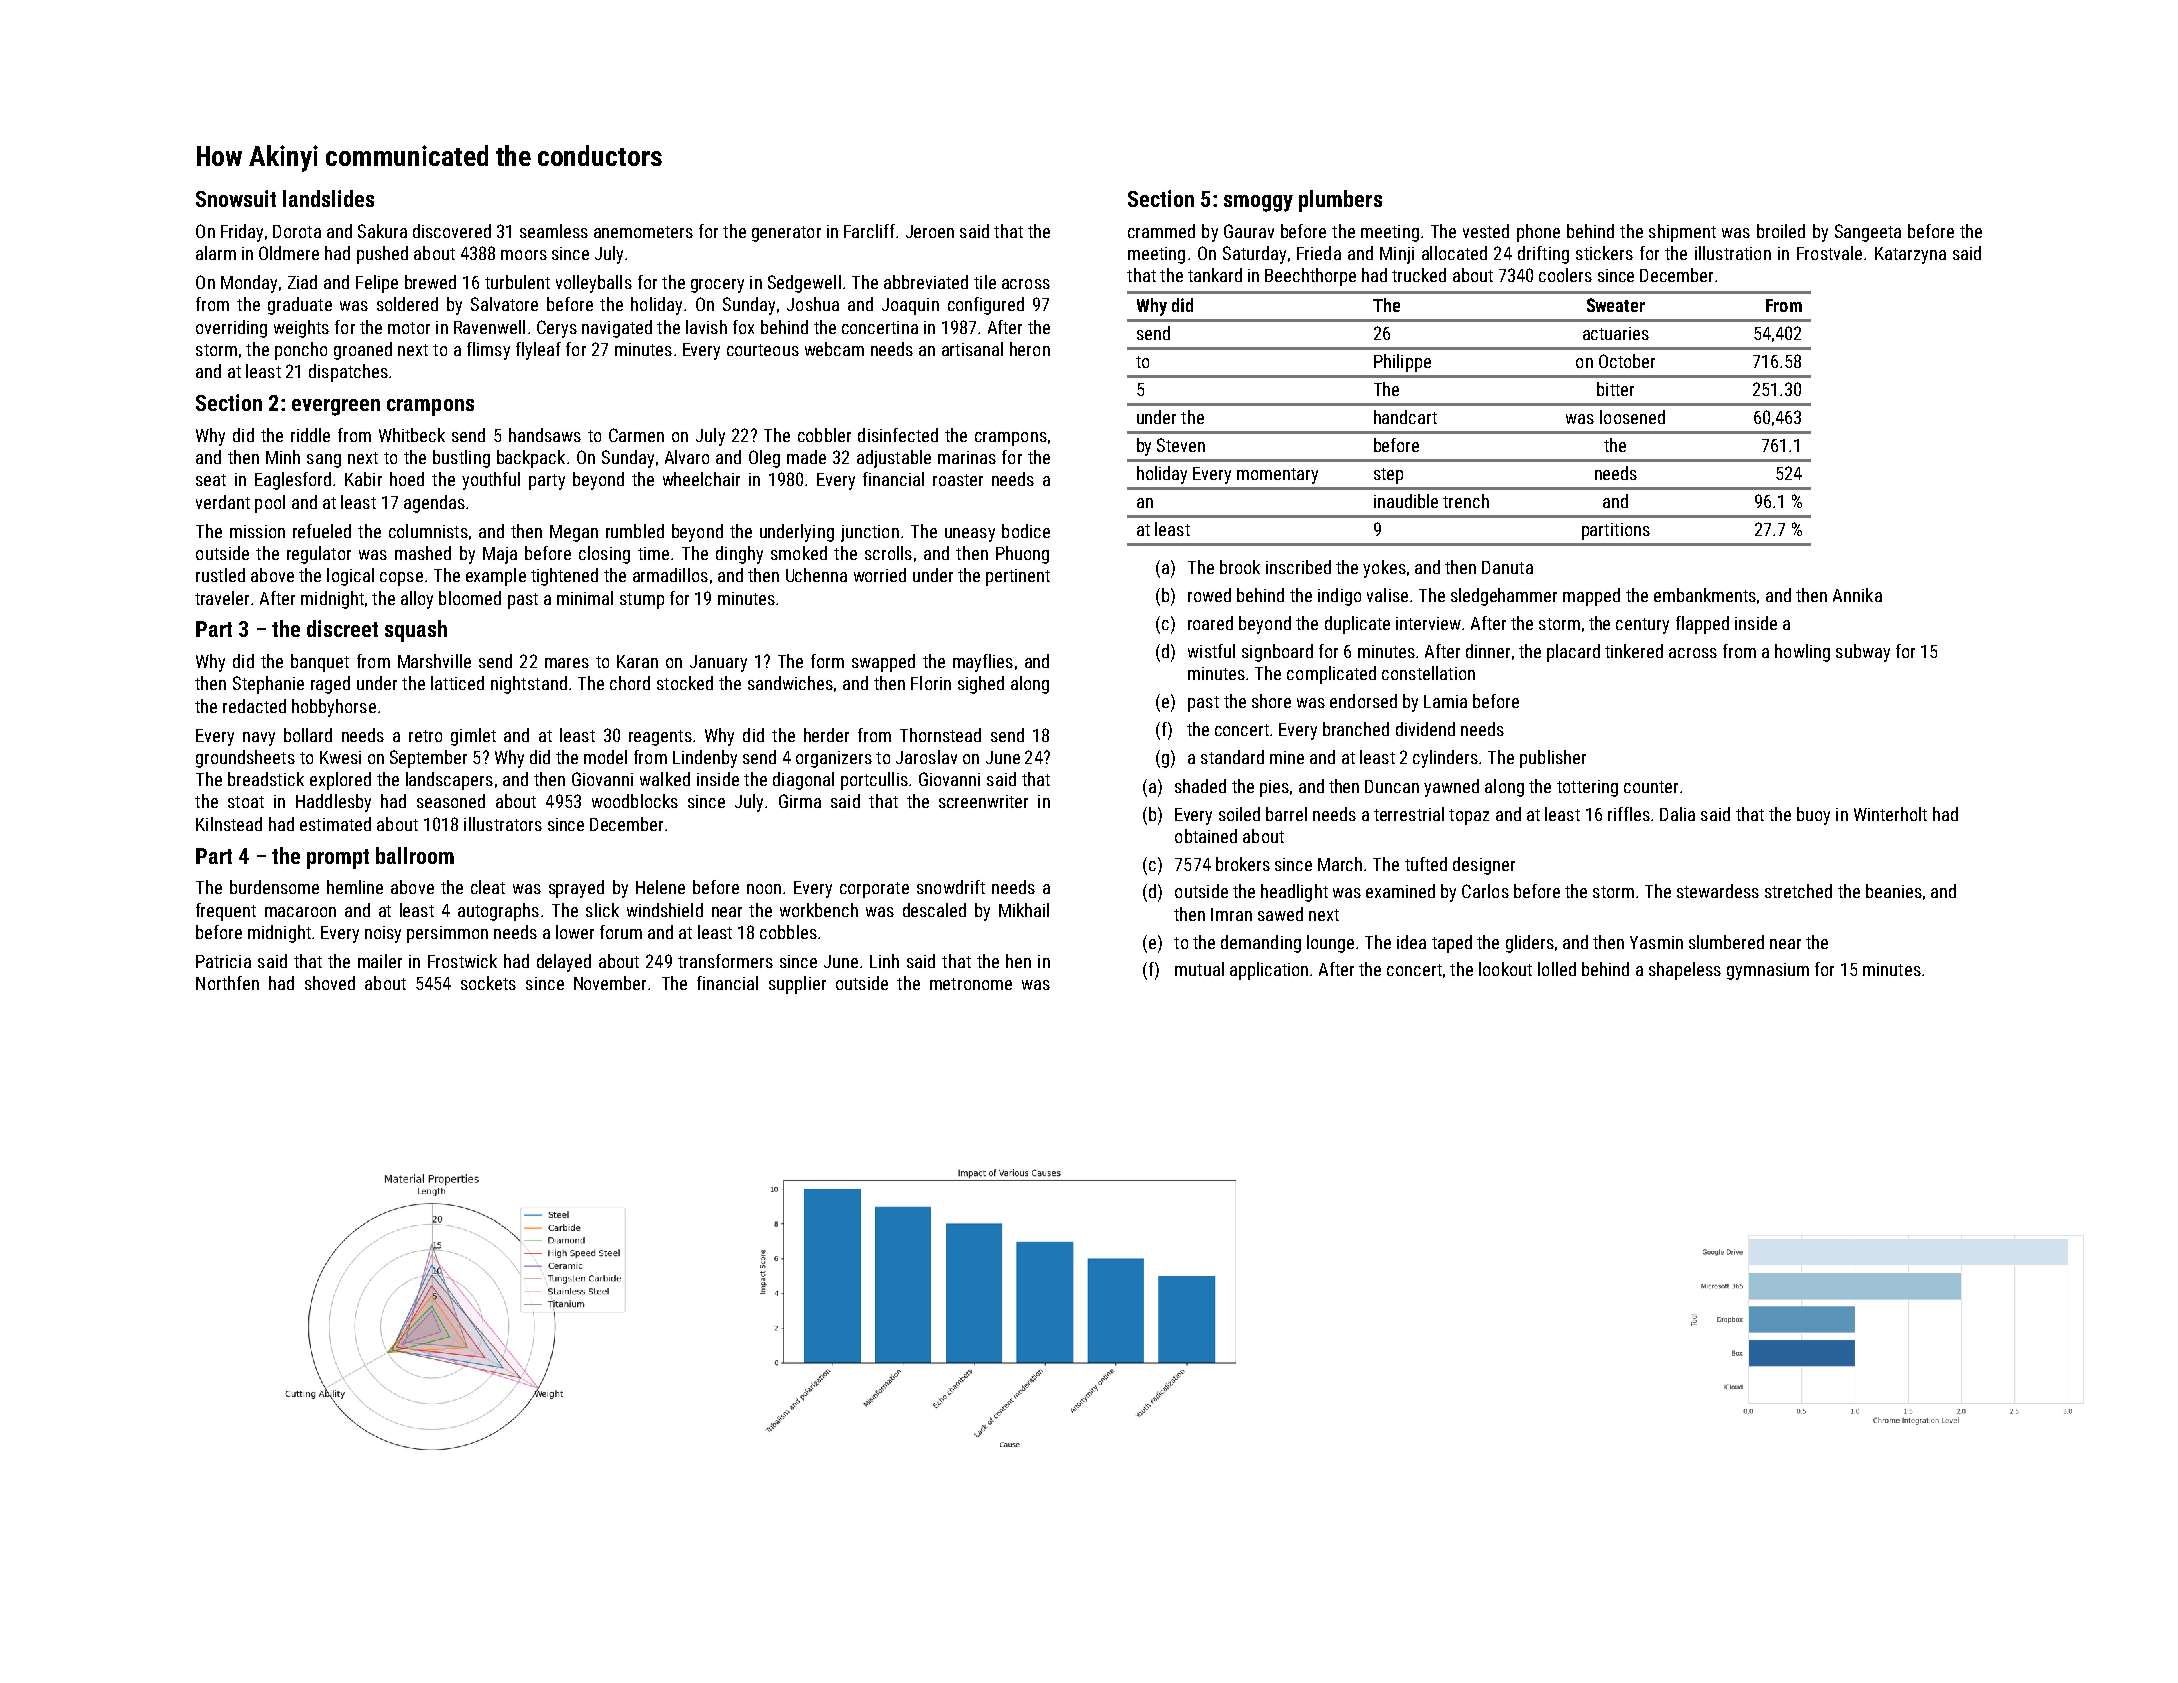 Image resolution: width=2178 pixels, height=1683 pixels. I want to click on smoggy, so click(1258, 203).
